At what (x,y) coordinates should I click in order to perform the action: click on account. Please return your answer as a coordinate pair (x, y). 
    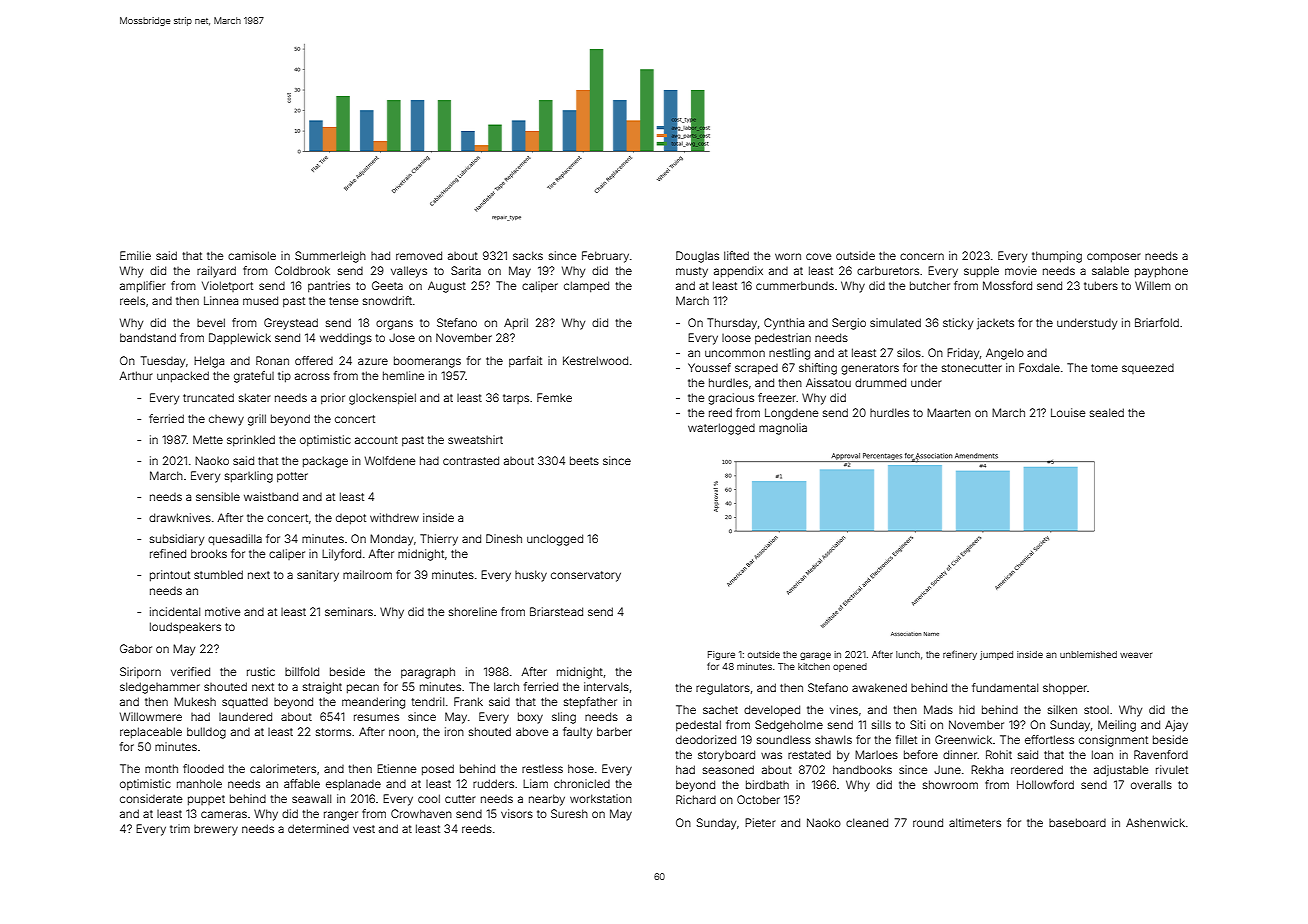
    Looking at the image, I should click on (376, 440).
